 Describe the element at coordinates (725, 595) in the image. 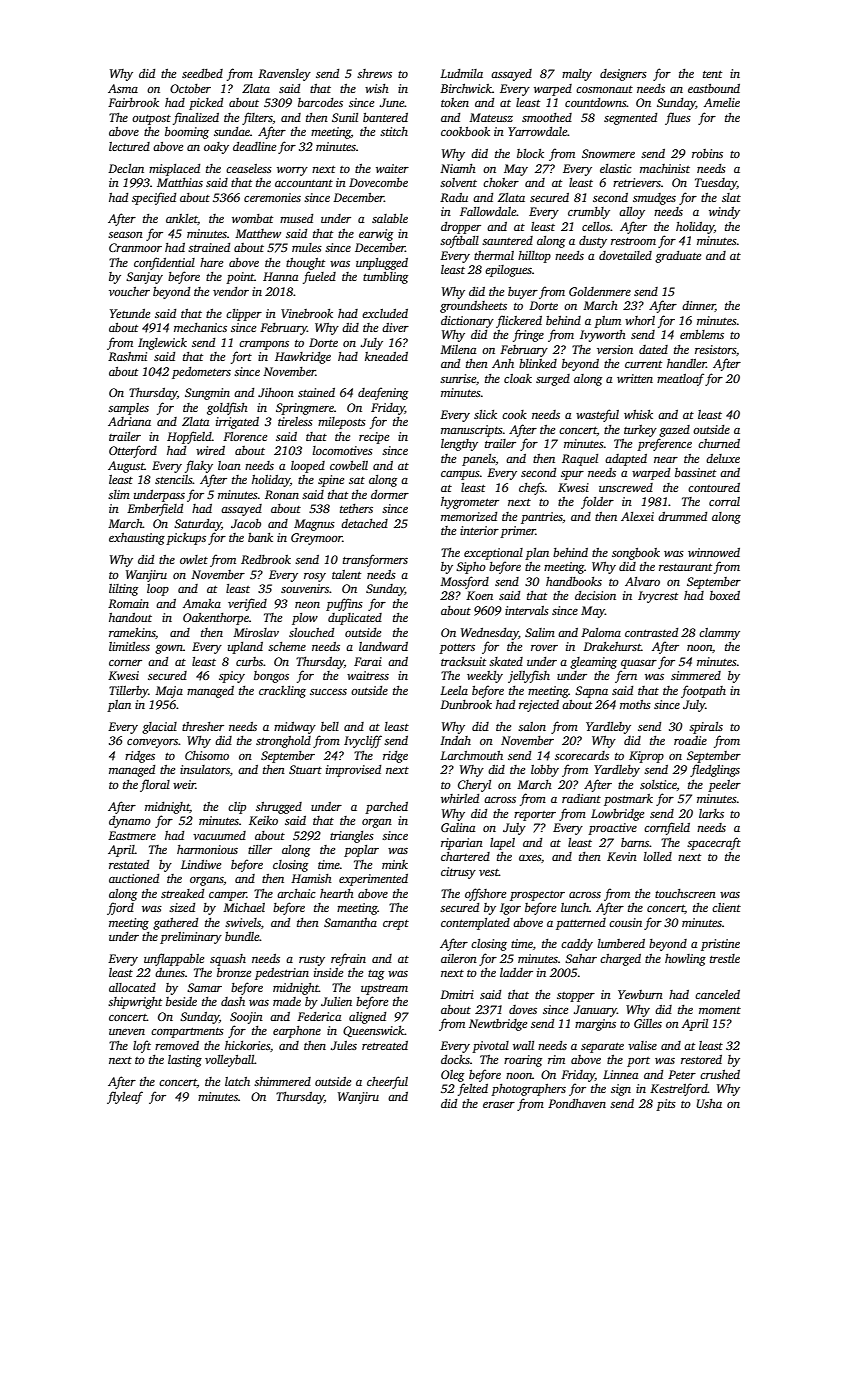

I see `boxed` at that location.
